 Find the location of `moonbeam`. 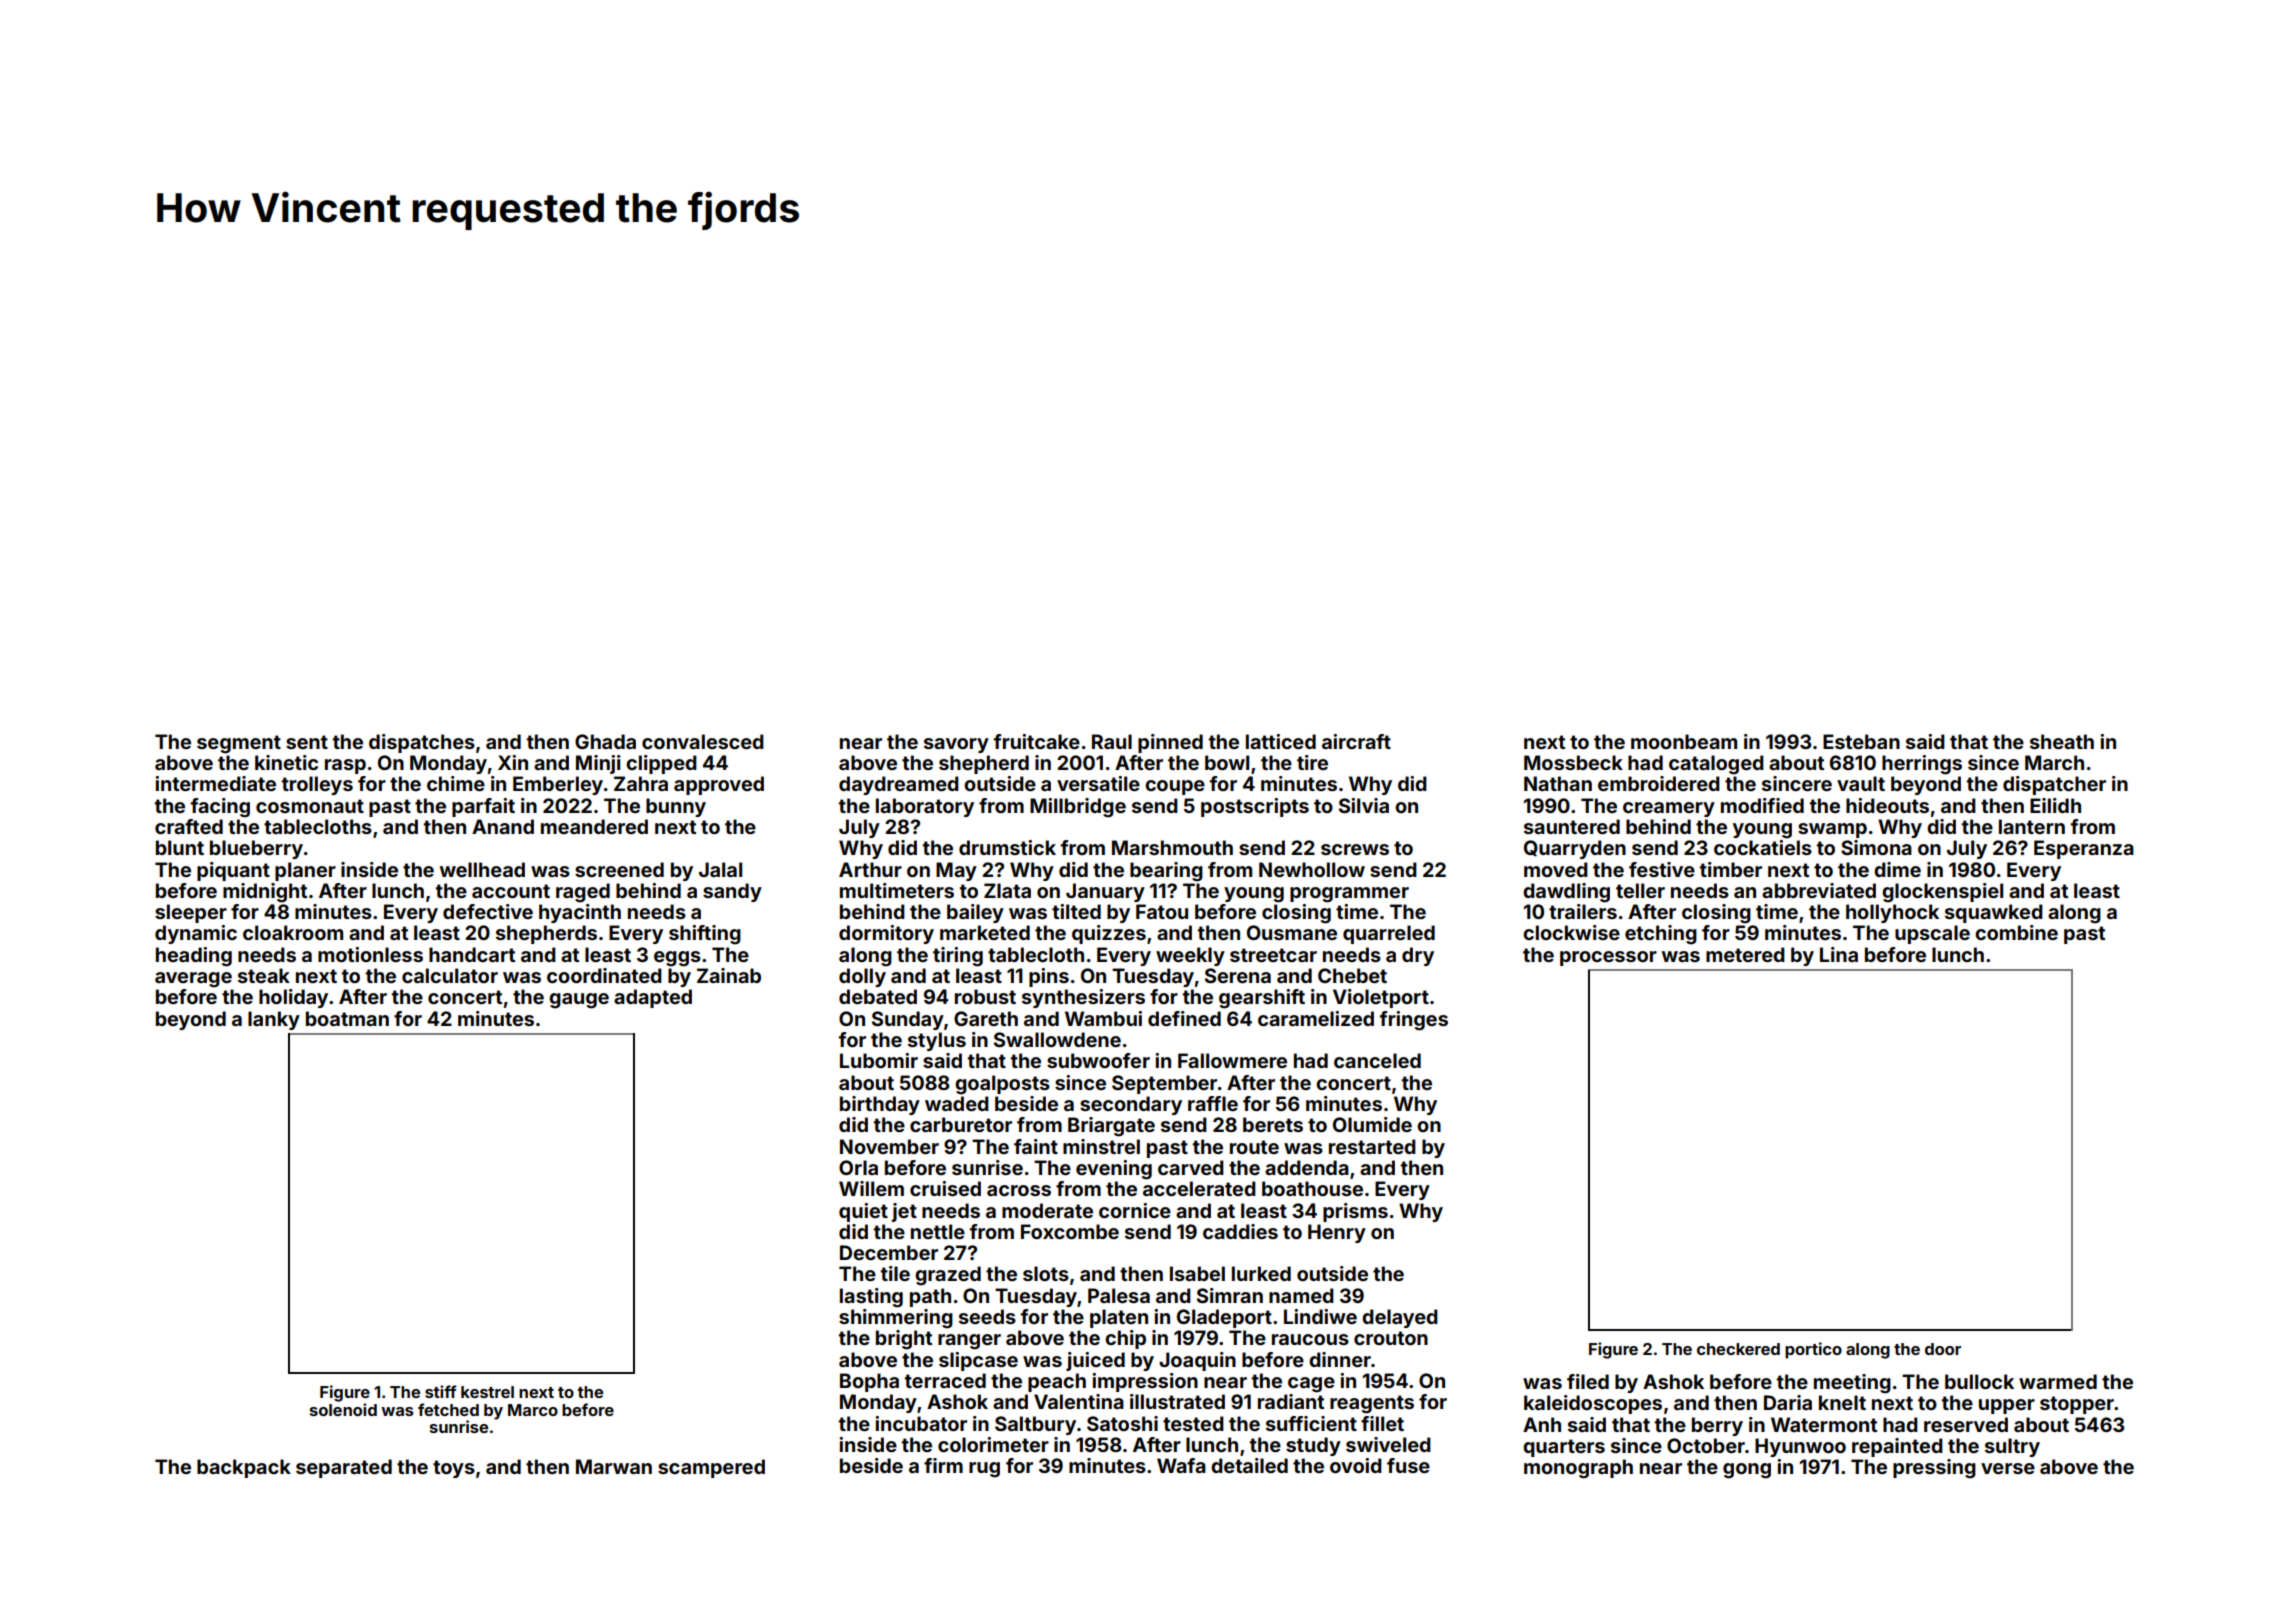

moonbeam is located at coordinates (1684, 741).
